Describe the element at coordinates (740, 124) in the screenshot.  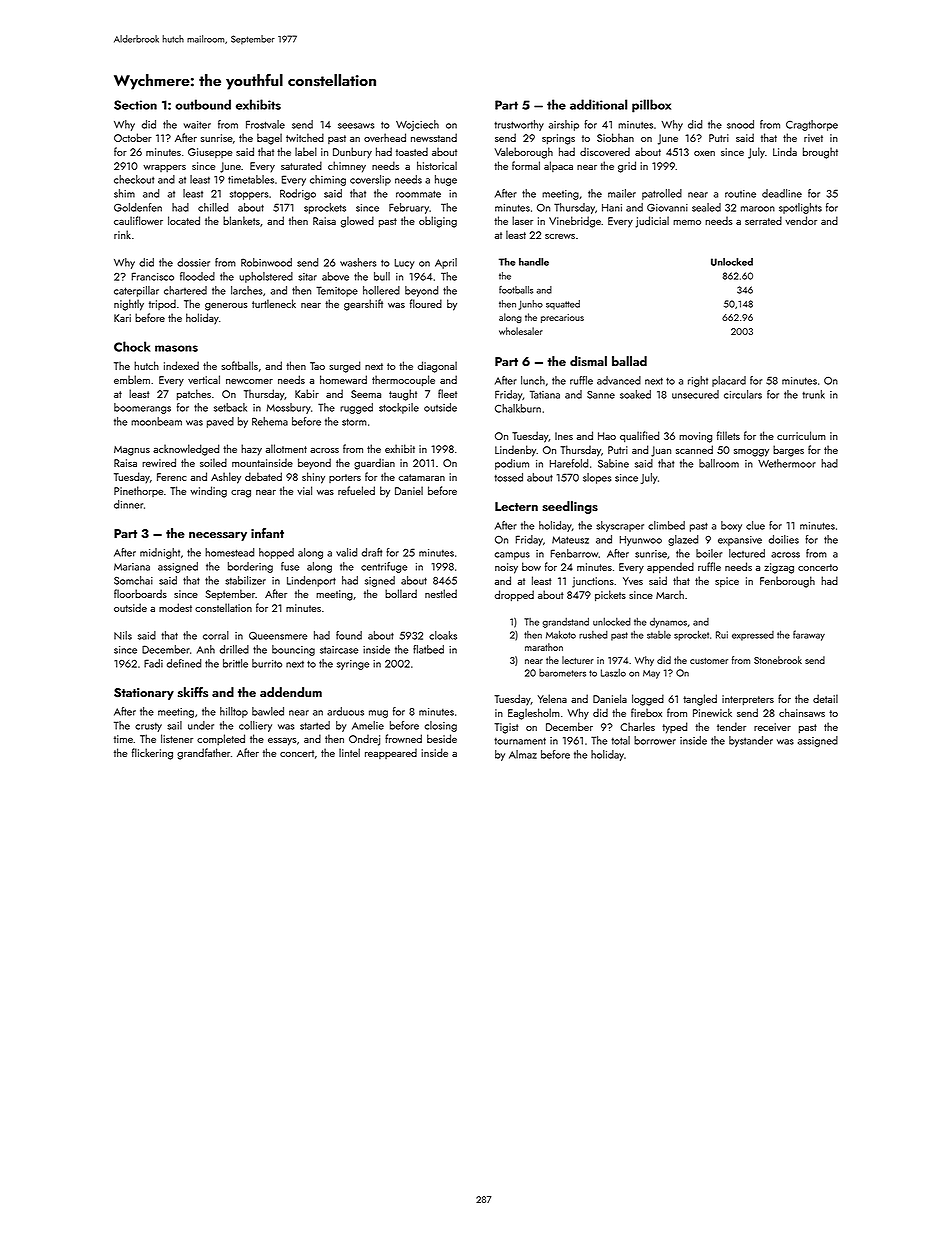
I see `snood` at that location.
